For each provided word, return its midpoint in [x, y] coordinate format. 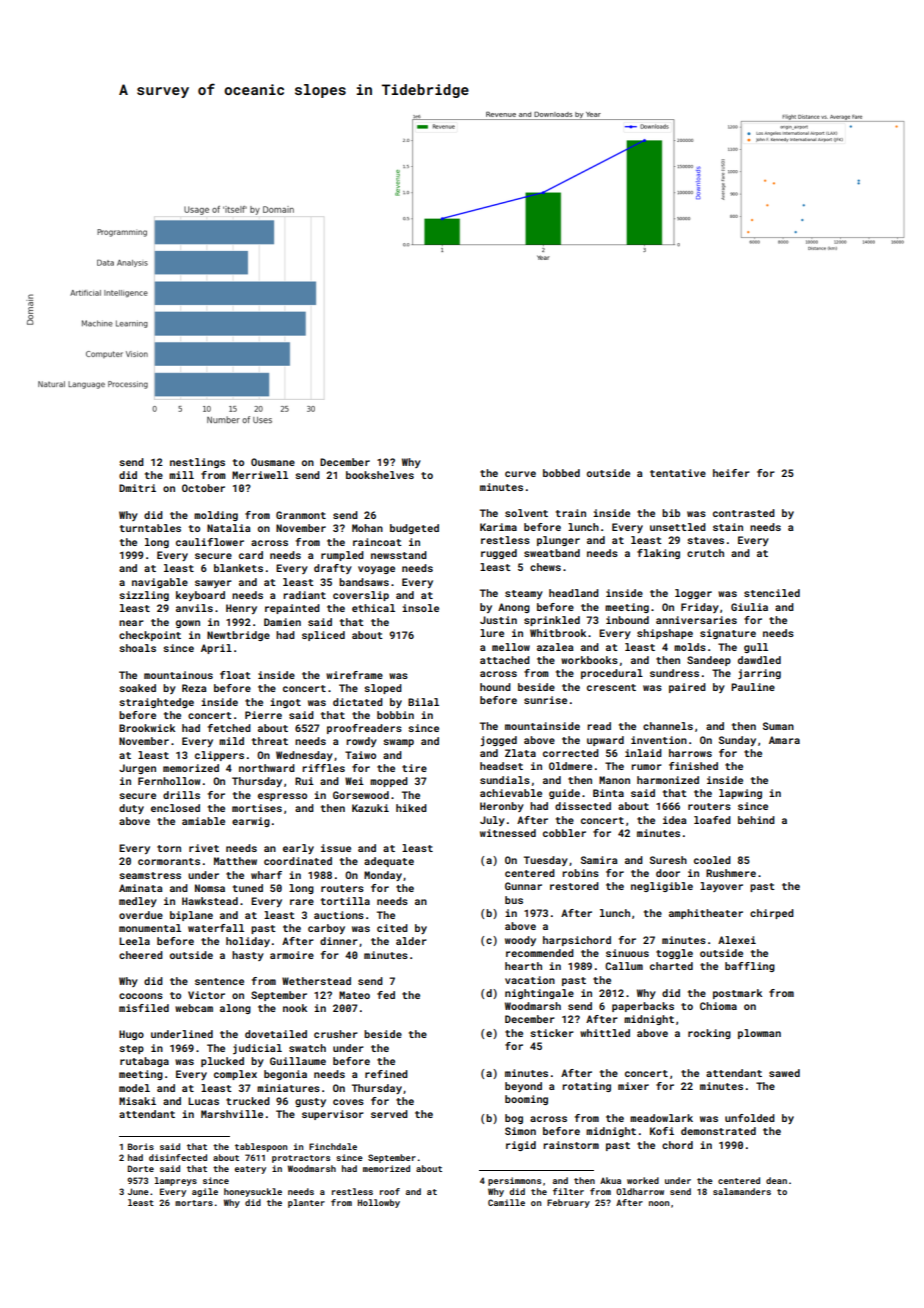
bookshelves [380, 475]
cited [392, 928]
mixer [633, 1086]
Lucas [203, 1101]
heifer [731, 473]
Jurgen [137, 769]
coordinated [298, 861]
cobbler [564, 833]
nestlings [197, 463]
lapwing [740, 794]
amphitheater [706, 914]
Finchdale [333, 1146]
